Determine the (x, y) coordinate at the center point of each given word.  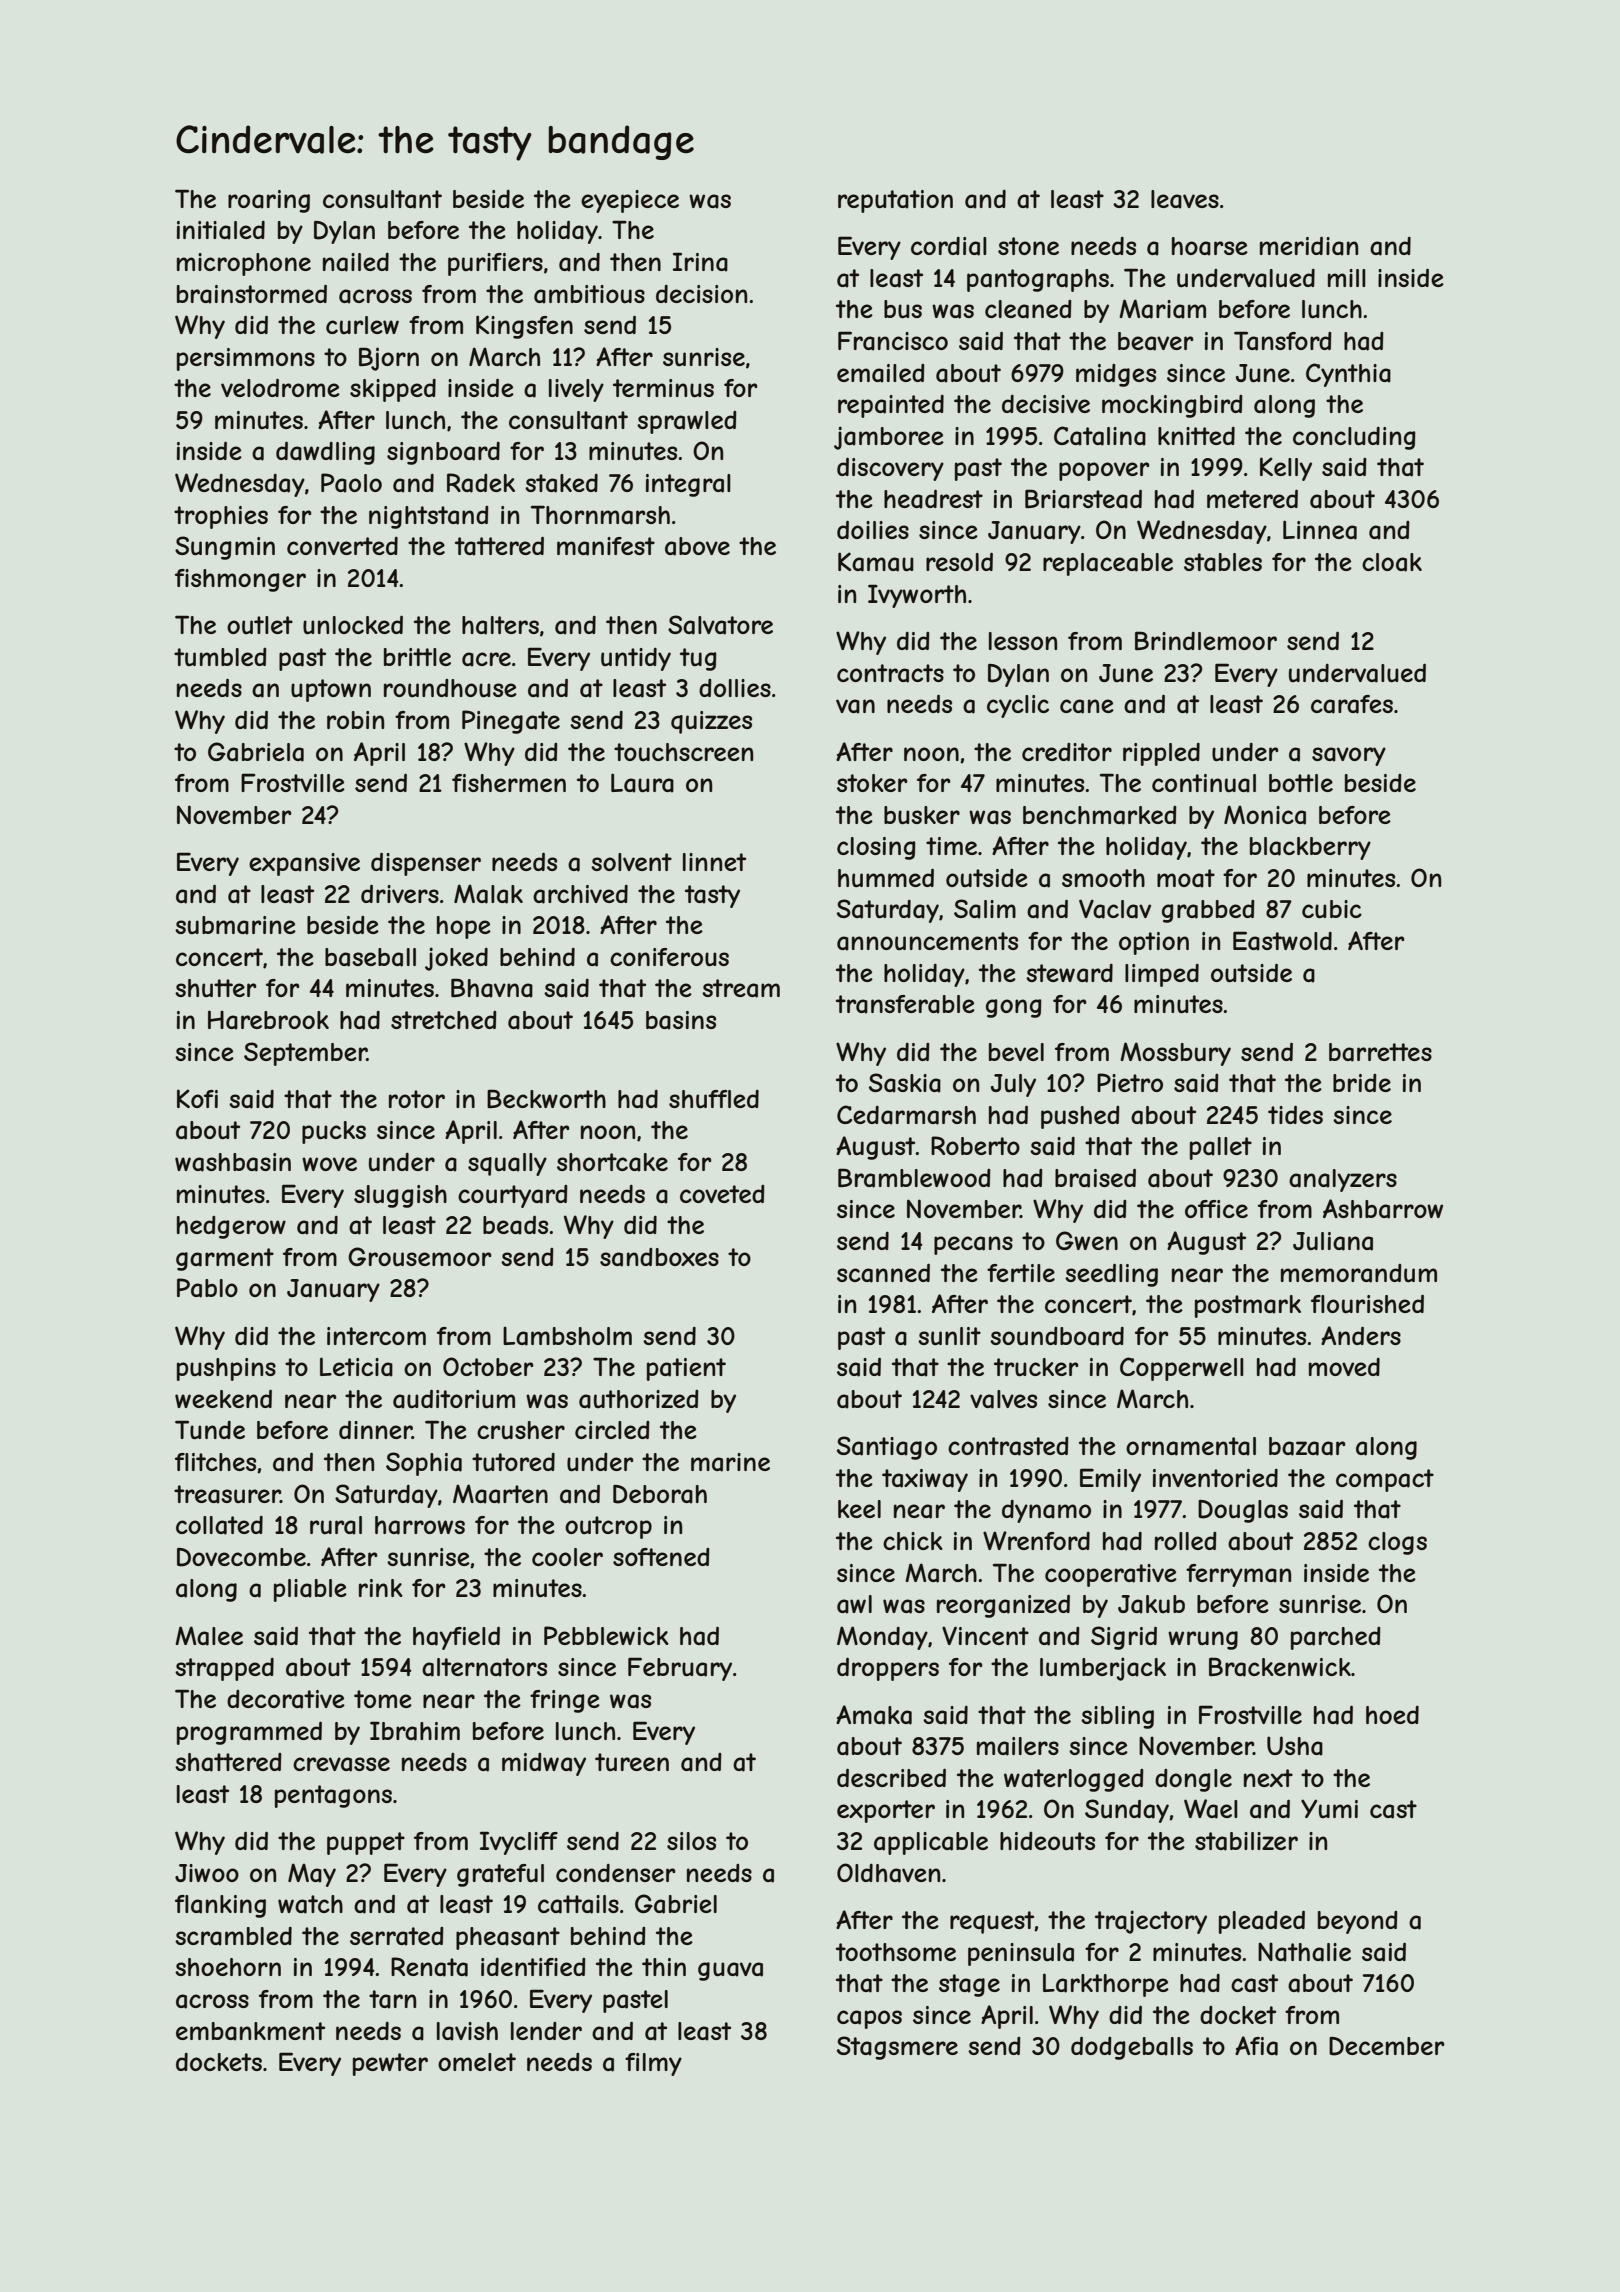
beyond (1358, 1922)
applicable (931, 1843)
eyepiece (630, 201)
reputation (895, 201)
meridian (1309, 246)
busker (922, 815)
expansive (304, 864)
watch (310, 1904)
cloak (1392, 562)
